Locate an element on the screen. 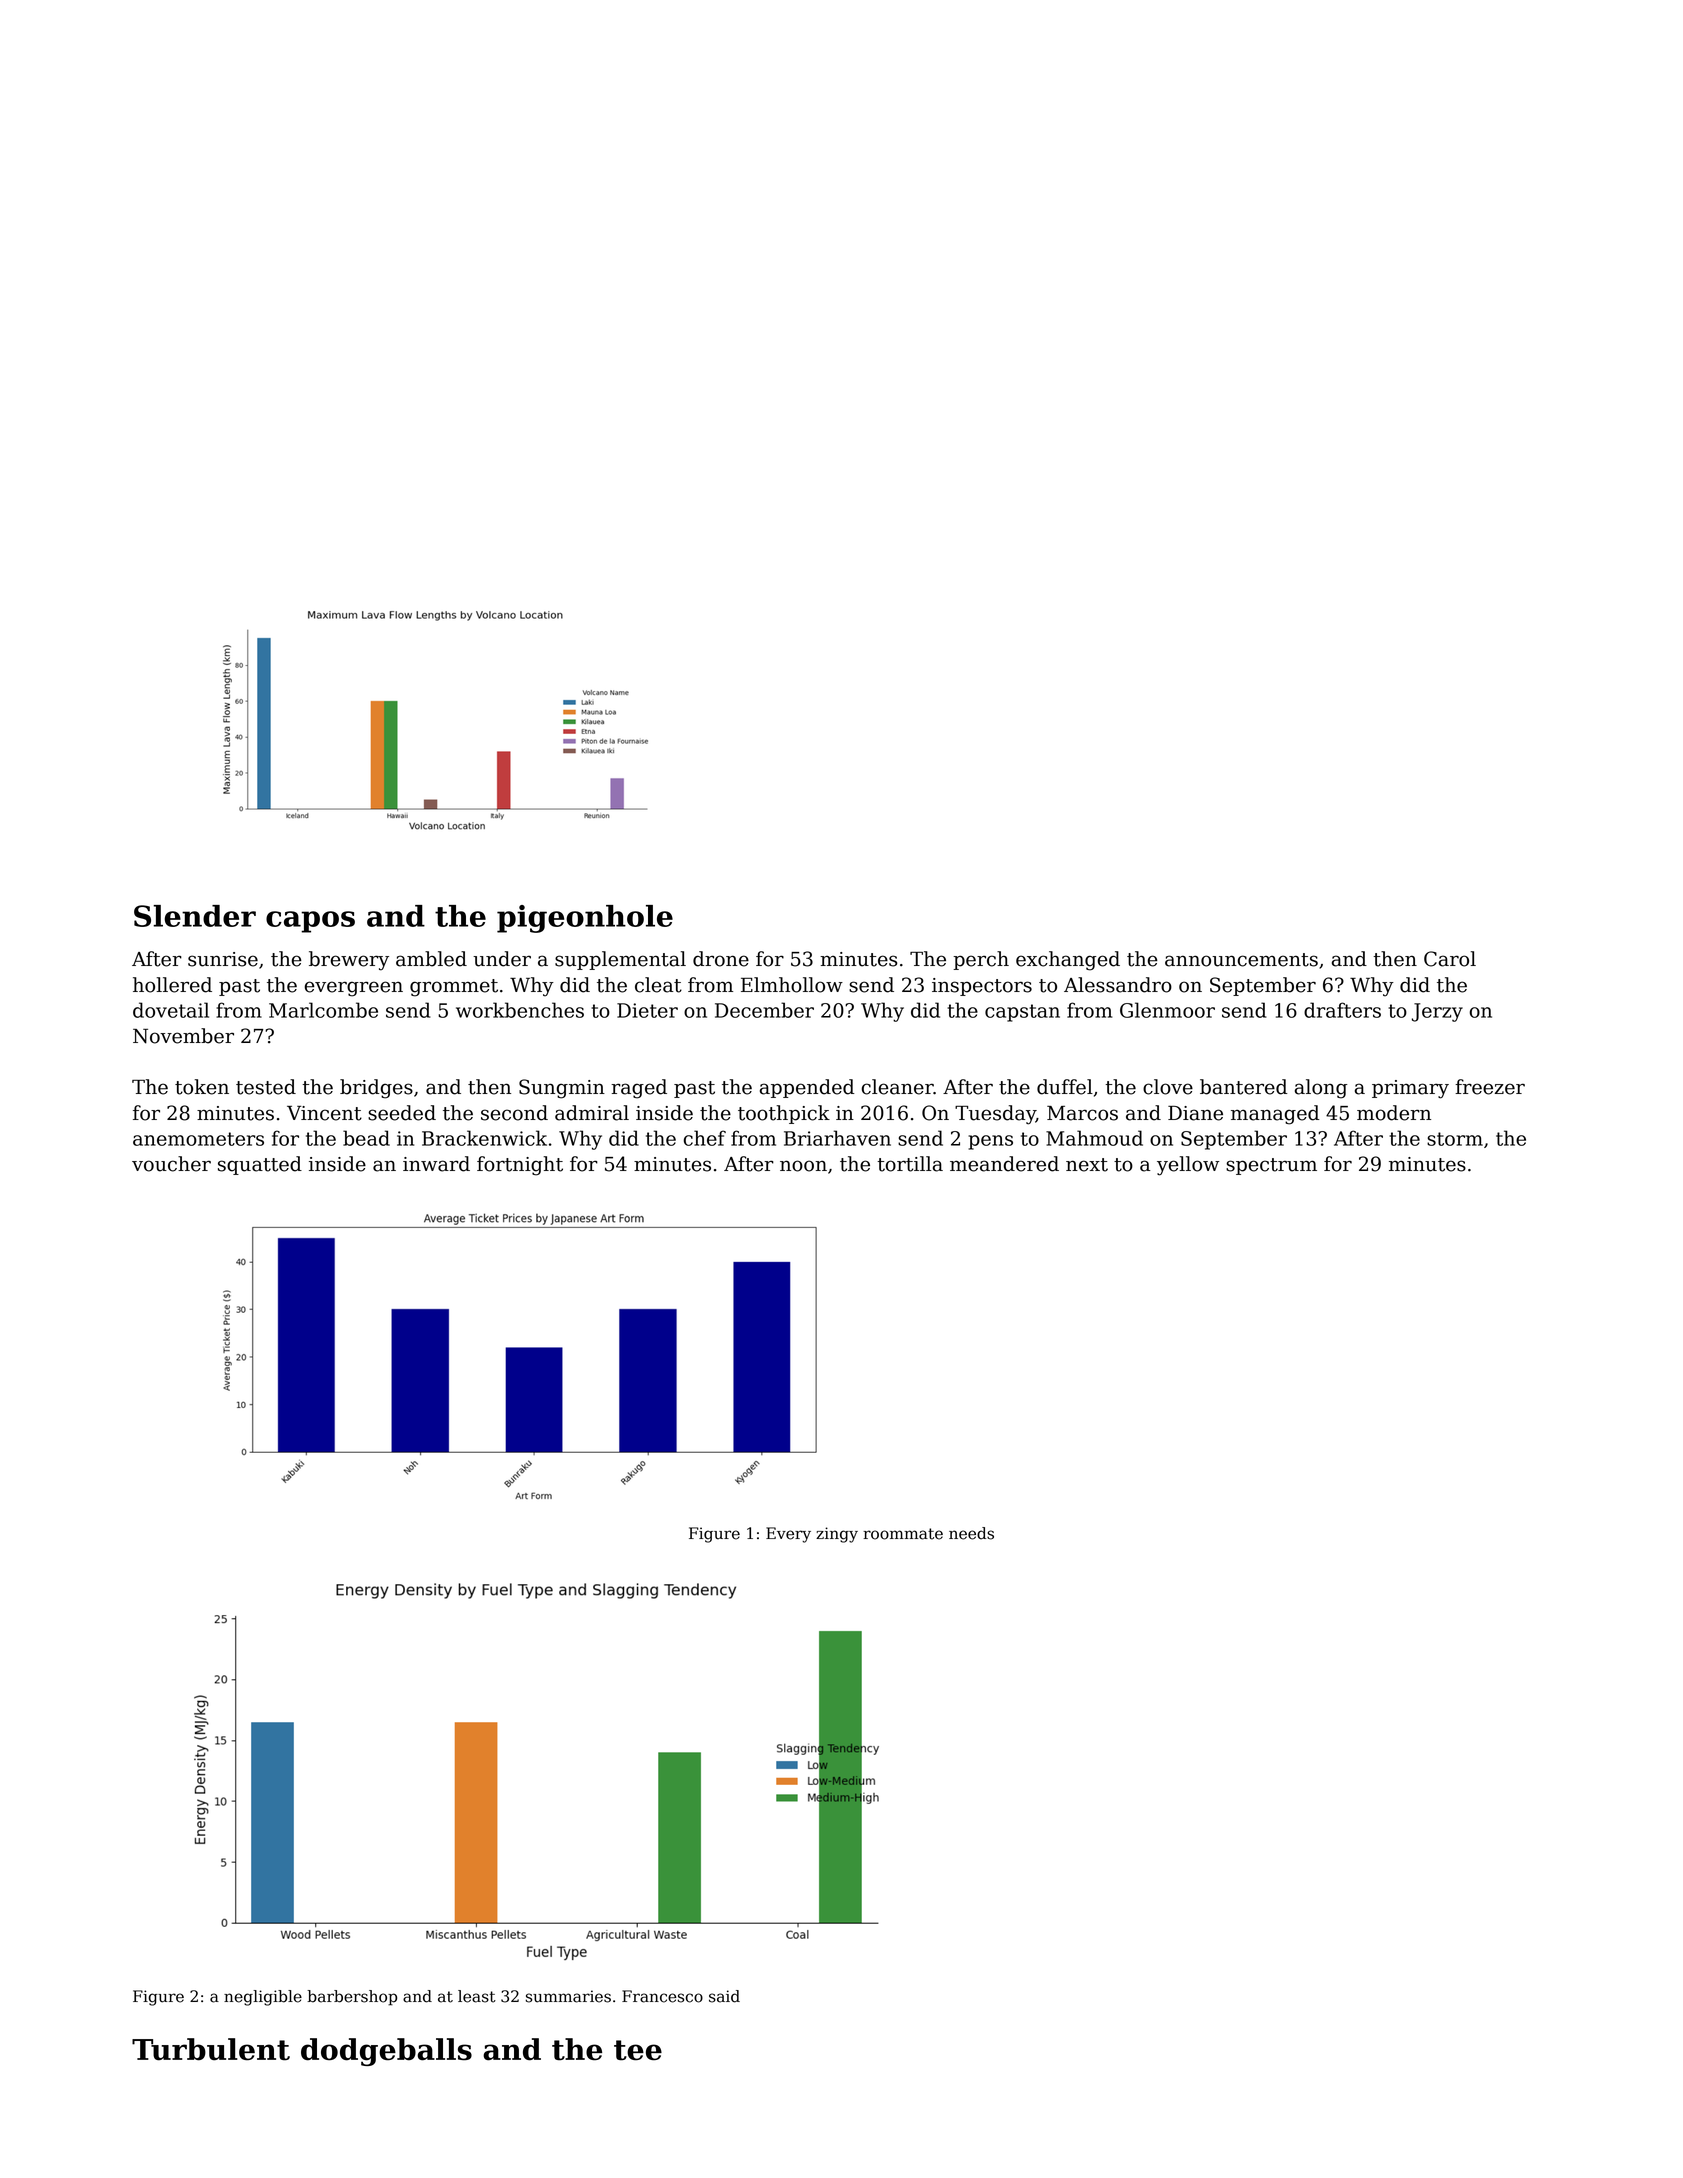 Image resolution: width=1683 pixels, height=2178 pixels. inward is located at coordinates (436, 1164).
